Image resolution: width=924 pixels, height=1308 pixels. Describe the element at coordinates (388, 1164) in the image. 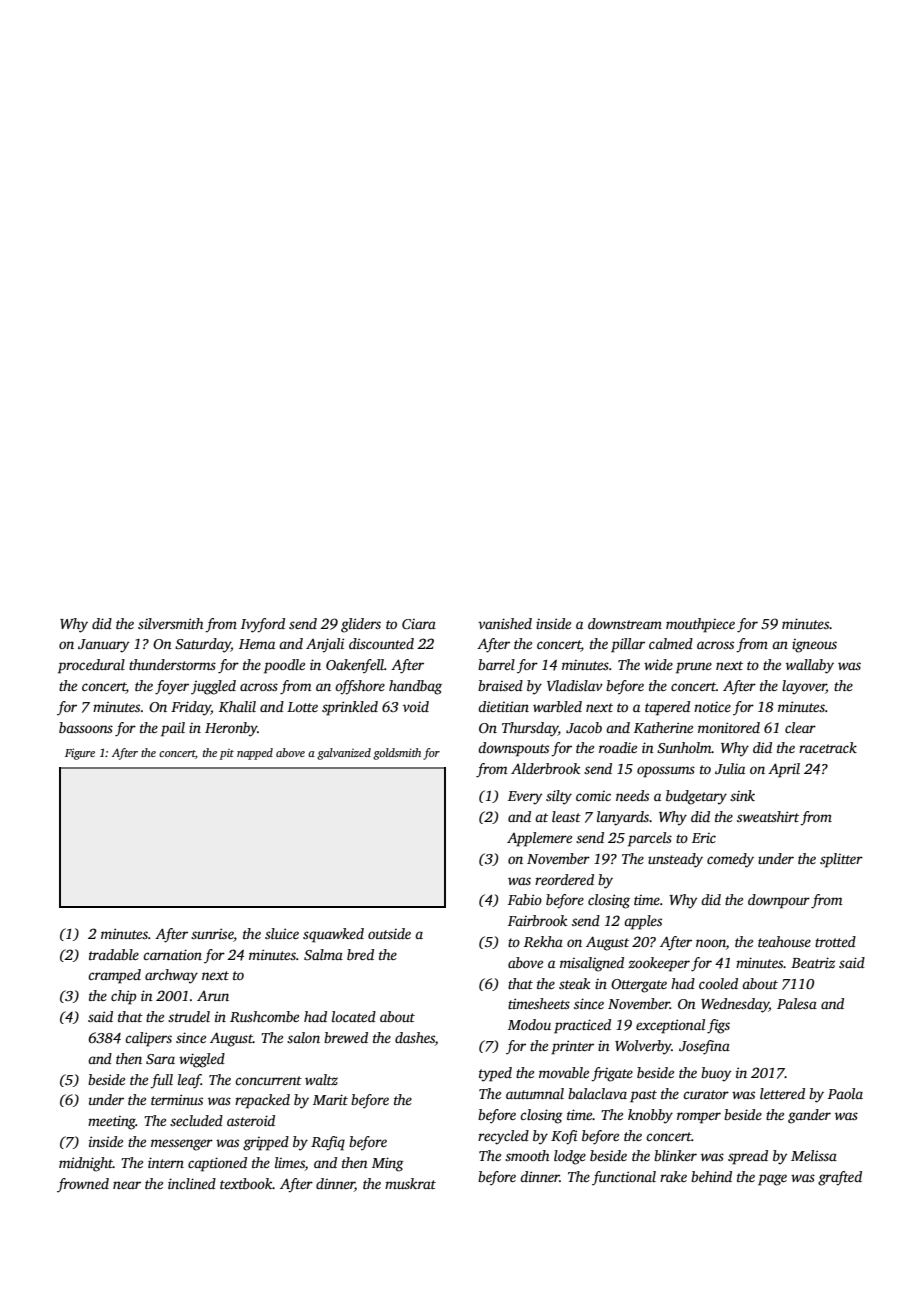

I see `Ming` at that location.
